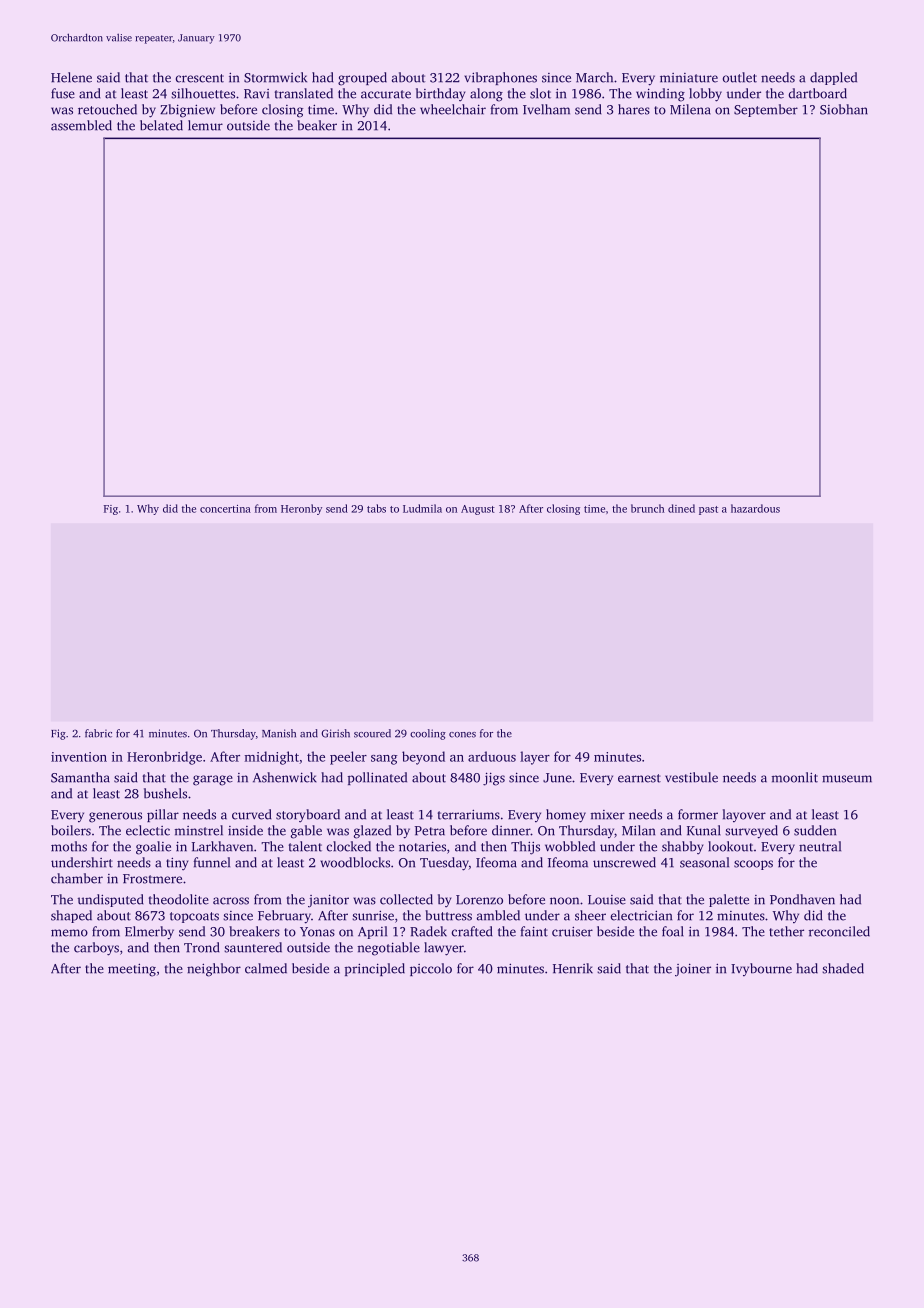 The image size is (924, 1308). Describe the element at coordinates (740, 77) in the screenshot. I see `outlet` at that location.
